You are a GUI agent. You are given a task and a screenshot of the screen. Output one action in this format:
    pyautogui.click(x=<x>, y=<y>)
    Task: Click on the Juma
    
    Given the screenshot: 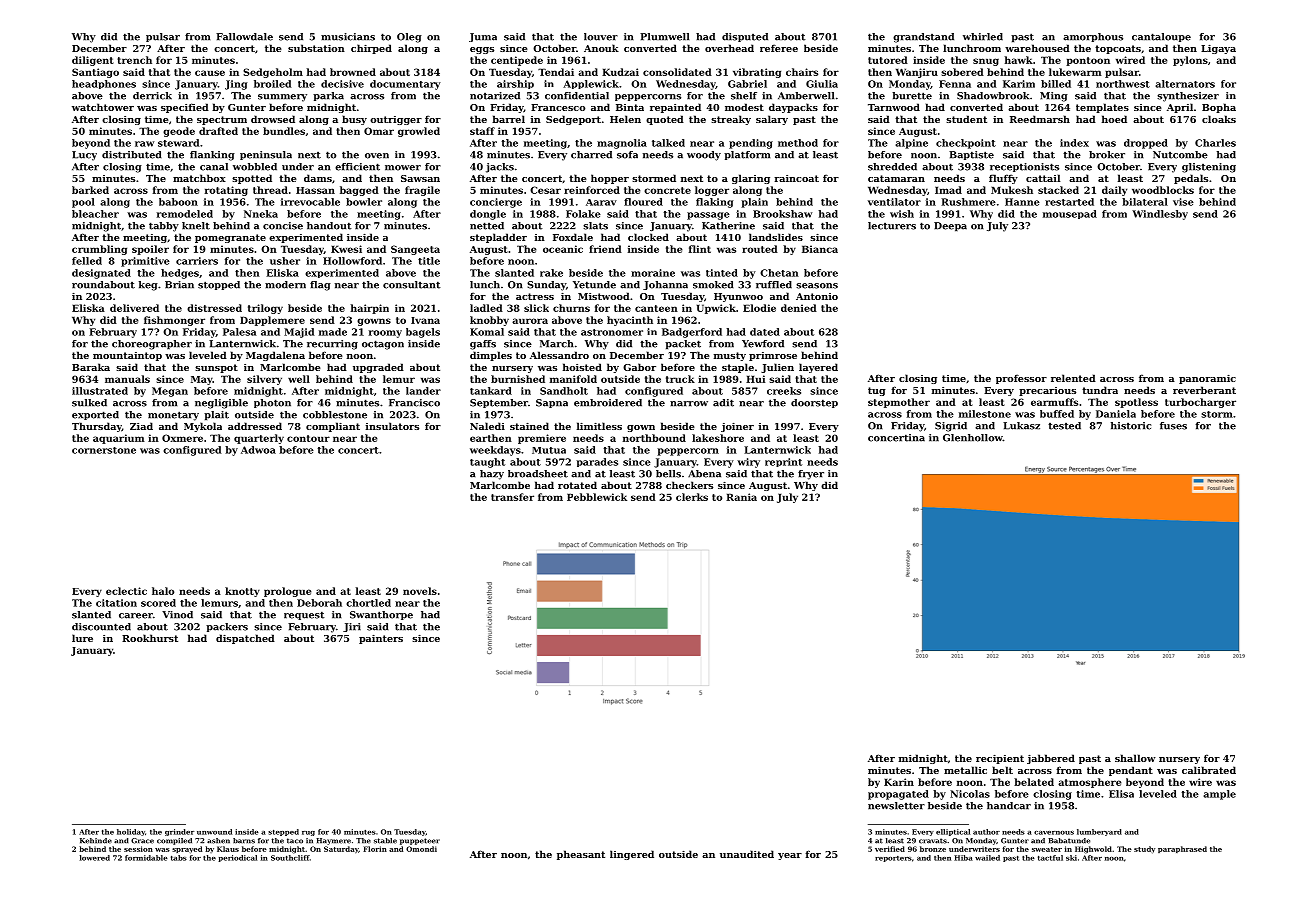 What is the action you would take?
    pyautogui.click(x=483, y=37)
